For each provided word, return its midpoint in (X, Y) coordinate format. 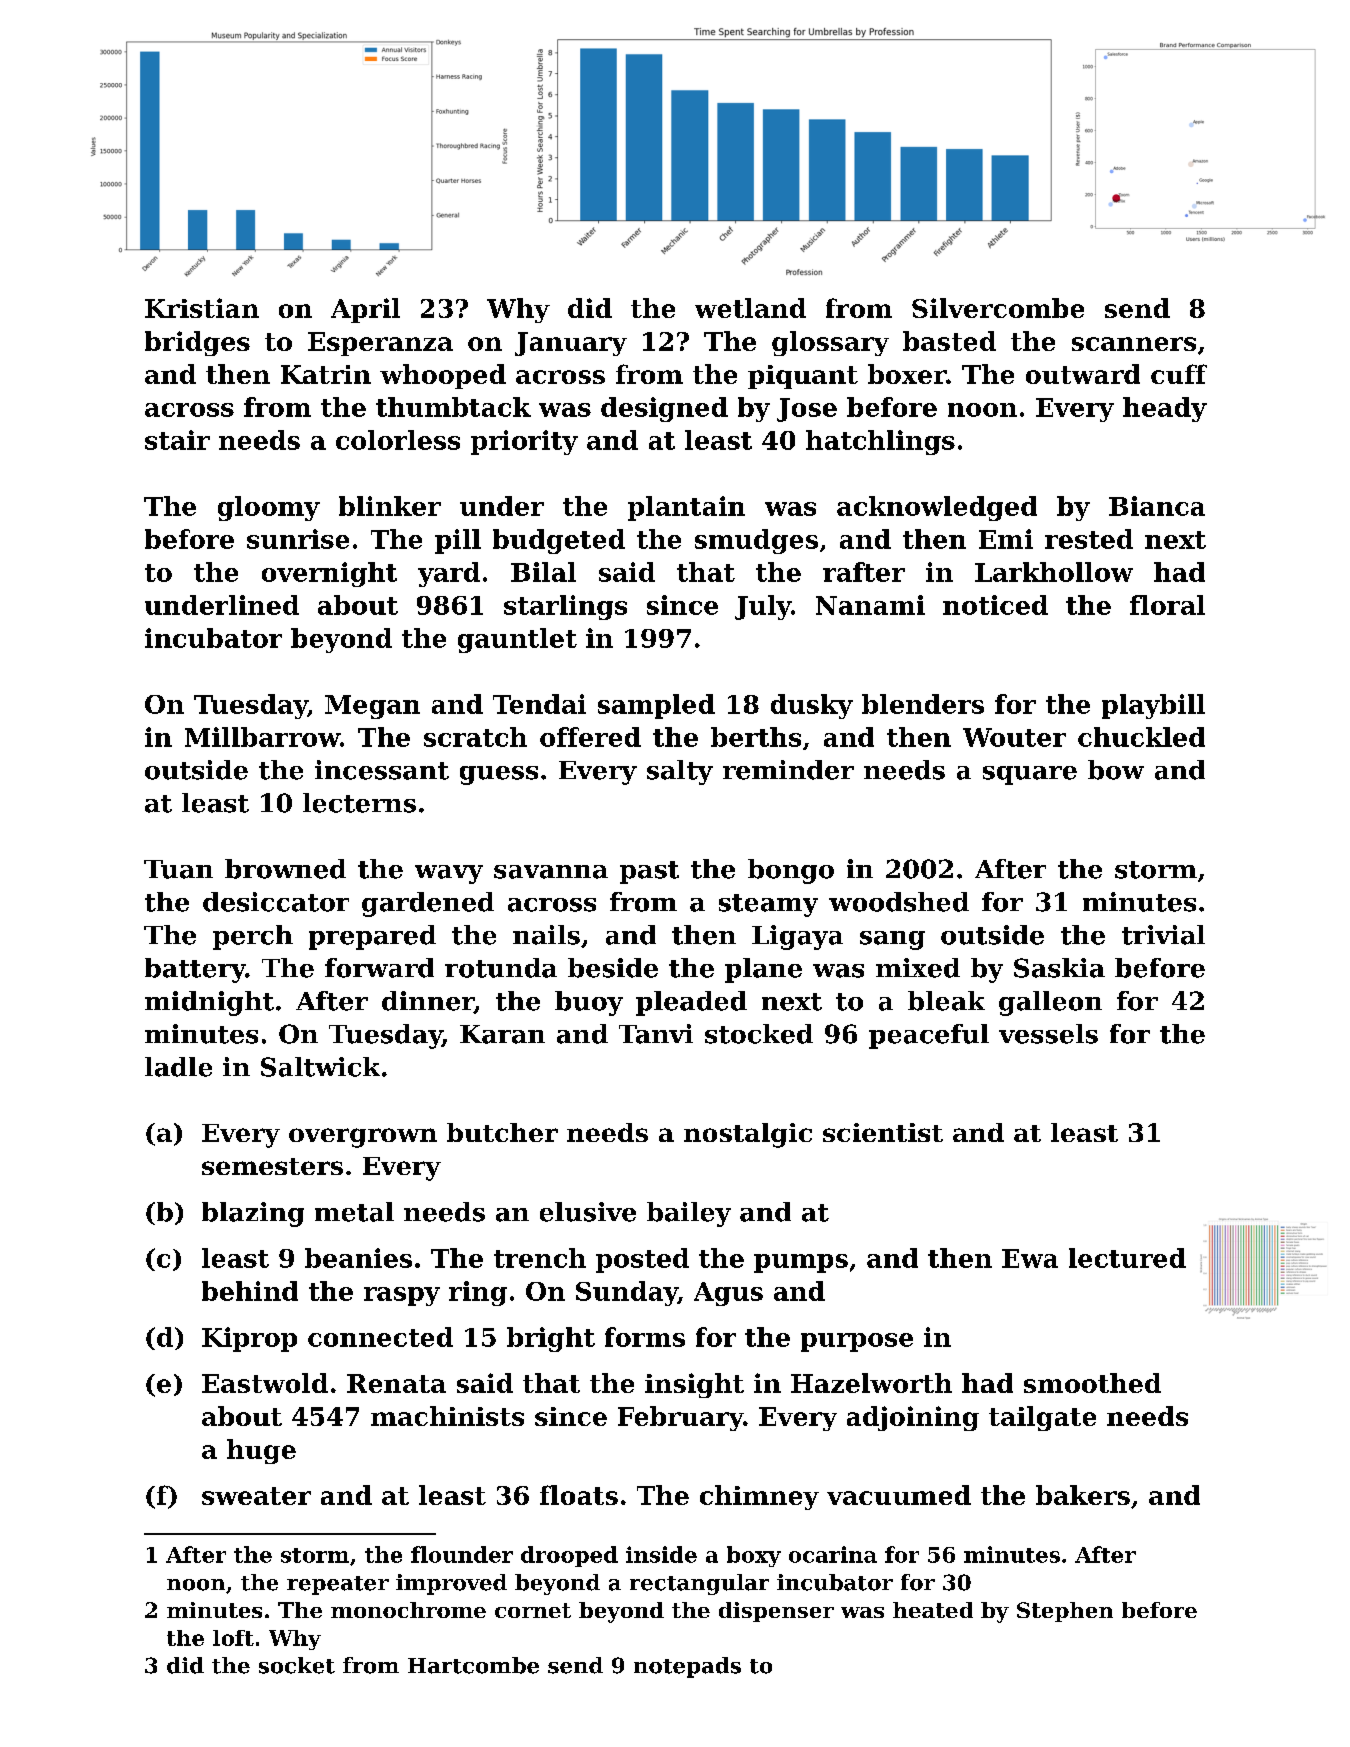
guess (499, 775)
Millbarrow (262, 737)
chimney (759, 1497)
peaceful (929, 1036)
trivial (1163, 935)
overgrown (363, 1138)
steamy (768, 905)
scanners (1134, 344)
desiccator (276, 902)
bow (1116, 770)
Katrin (326, 374)
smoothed (1092, 1383)
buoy (589, 1003)
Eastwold (265, 1383)
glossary (830, 343)
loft (233, 1638)
